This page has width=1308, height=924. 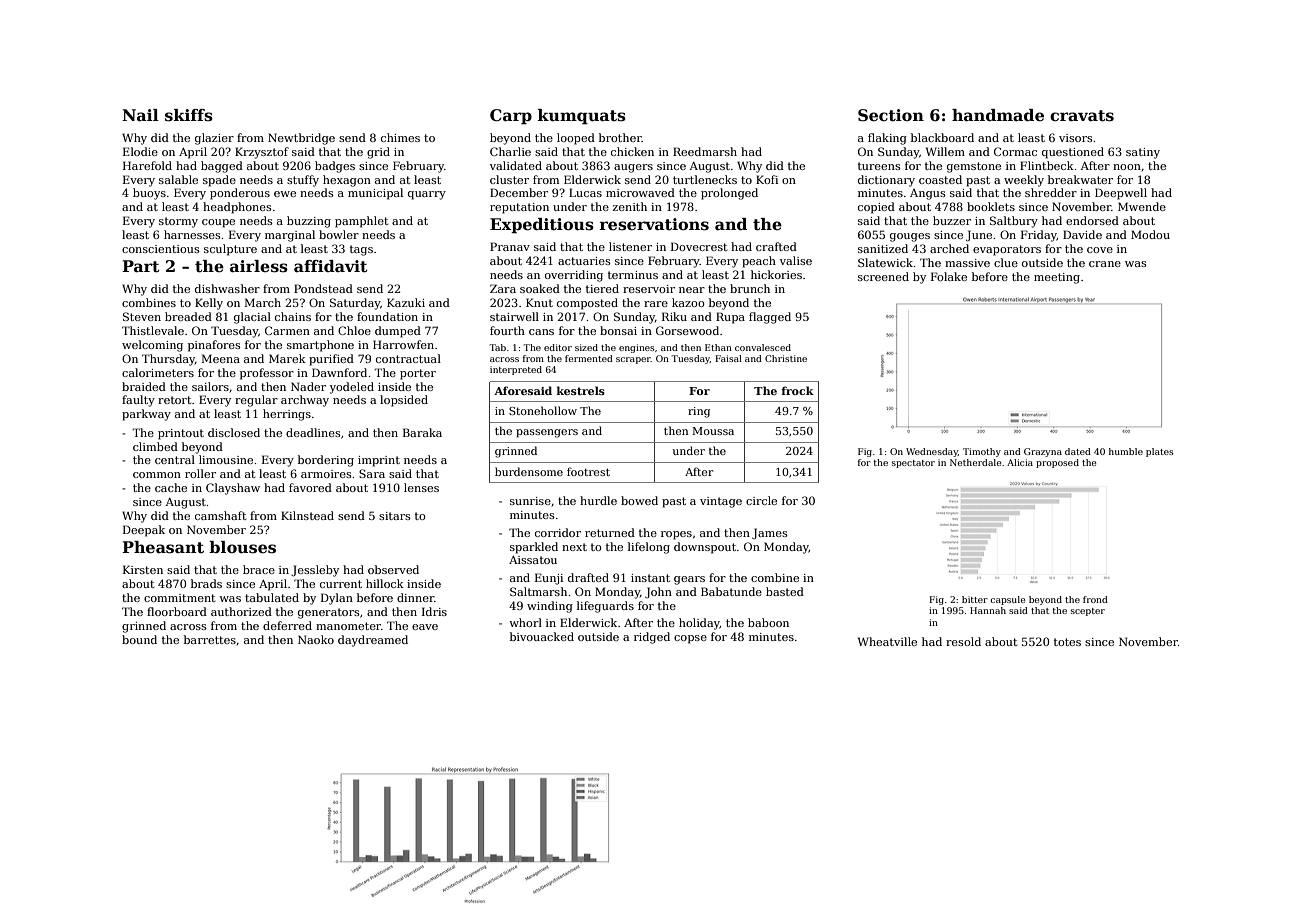 What do you see at coordinates (963, 641) in the page?
I see `resold` at bounding box center [963, 641].
